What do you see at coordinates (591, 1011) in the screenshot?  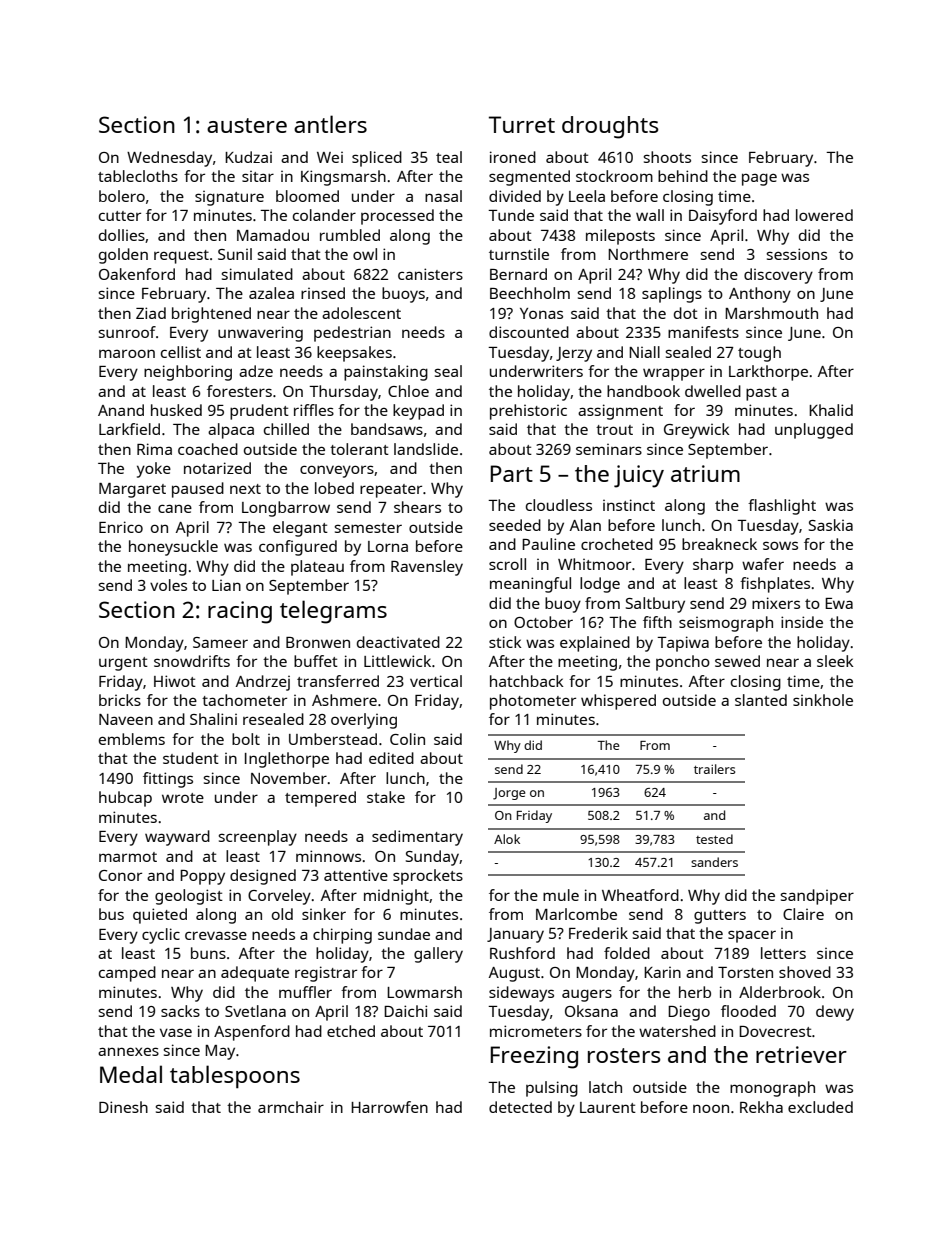 I see `Oksana` at bounding box center [591, 1011].
